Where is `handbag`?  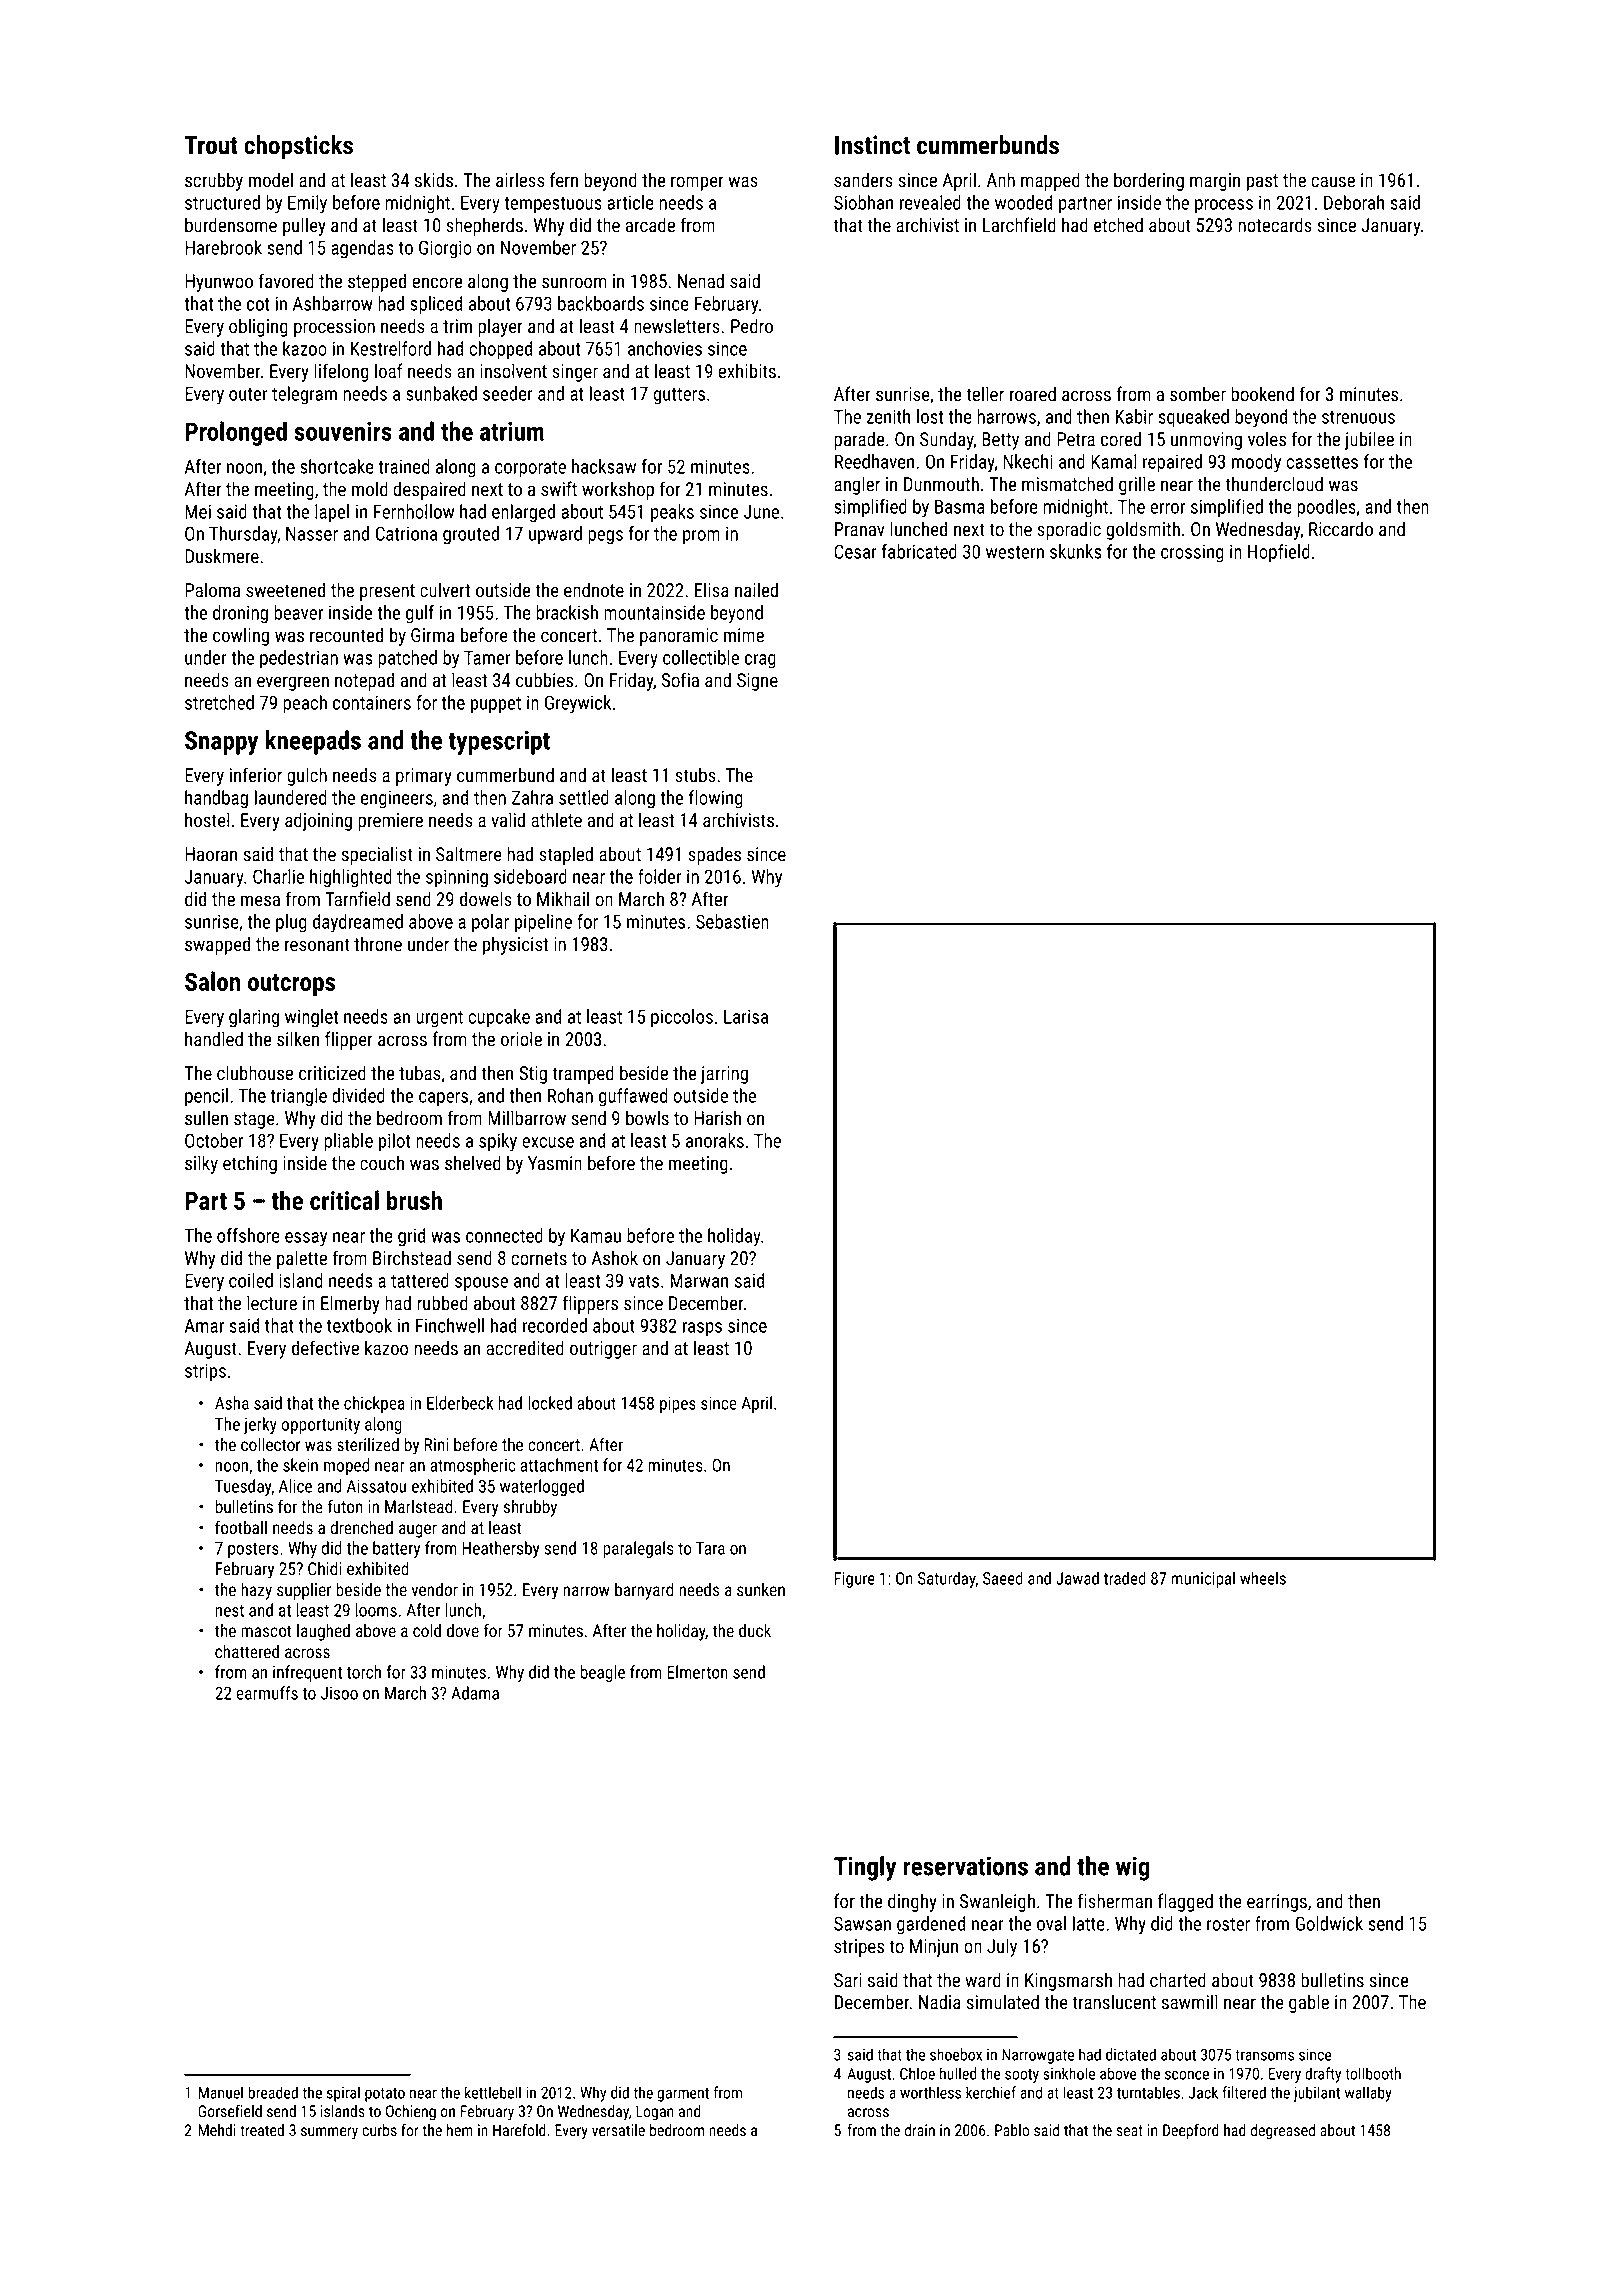 handbag is located at coordinates (216, 799).
